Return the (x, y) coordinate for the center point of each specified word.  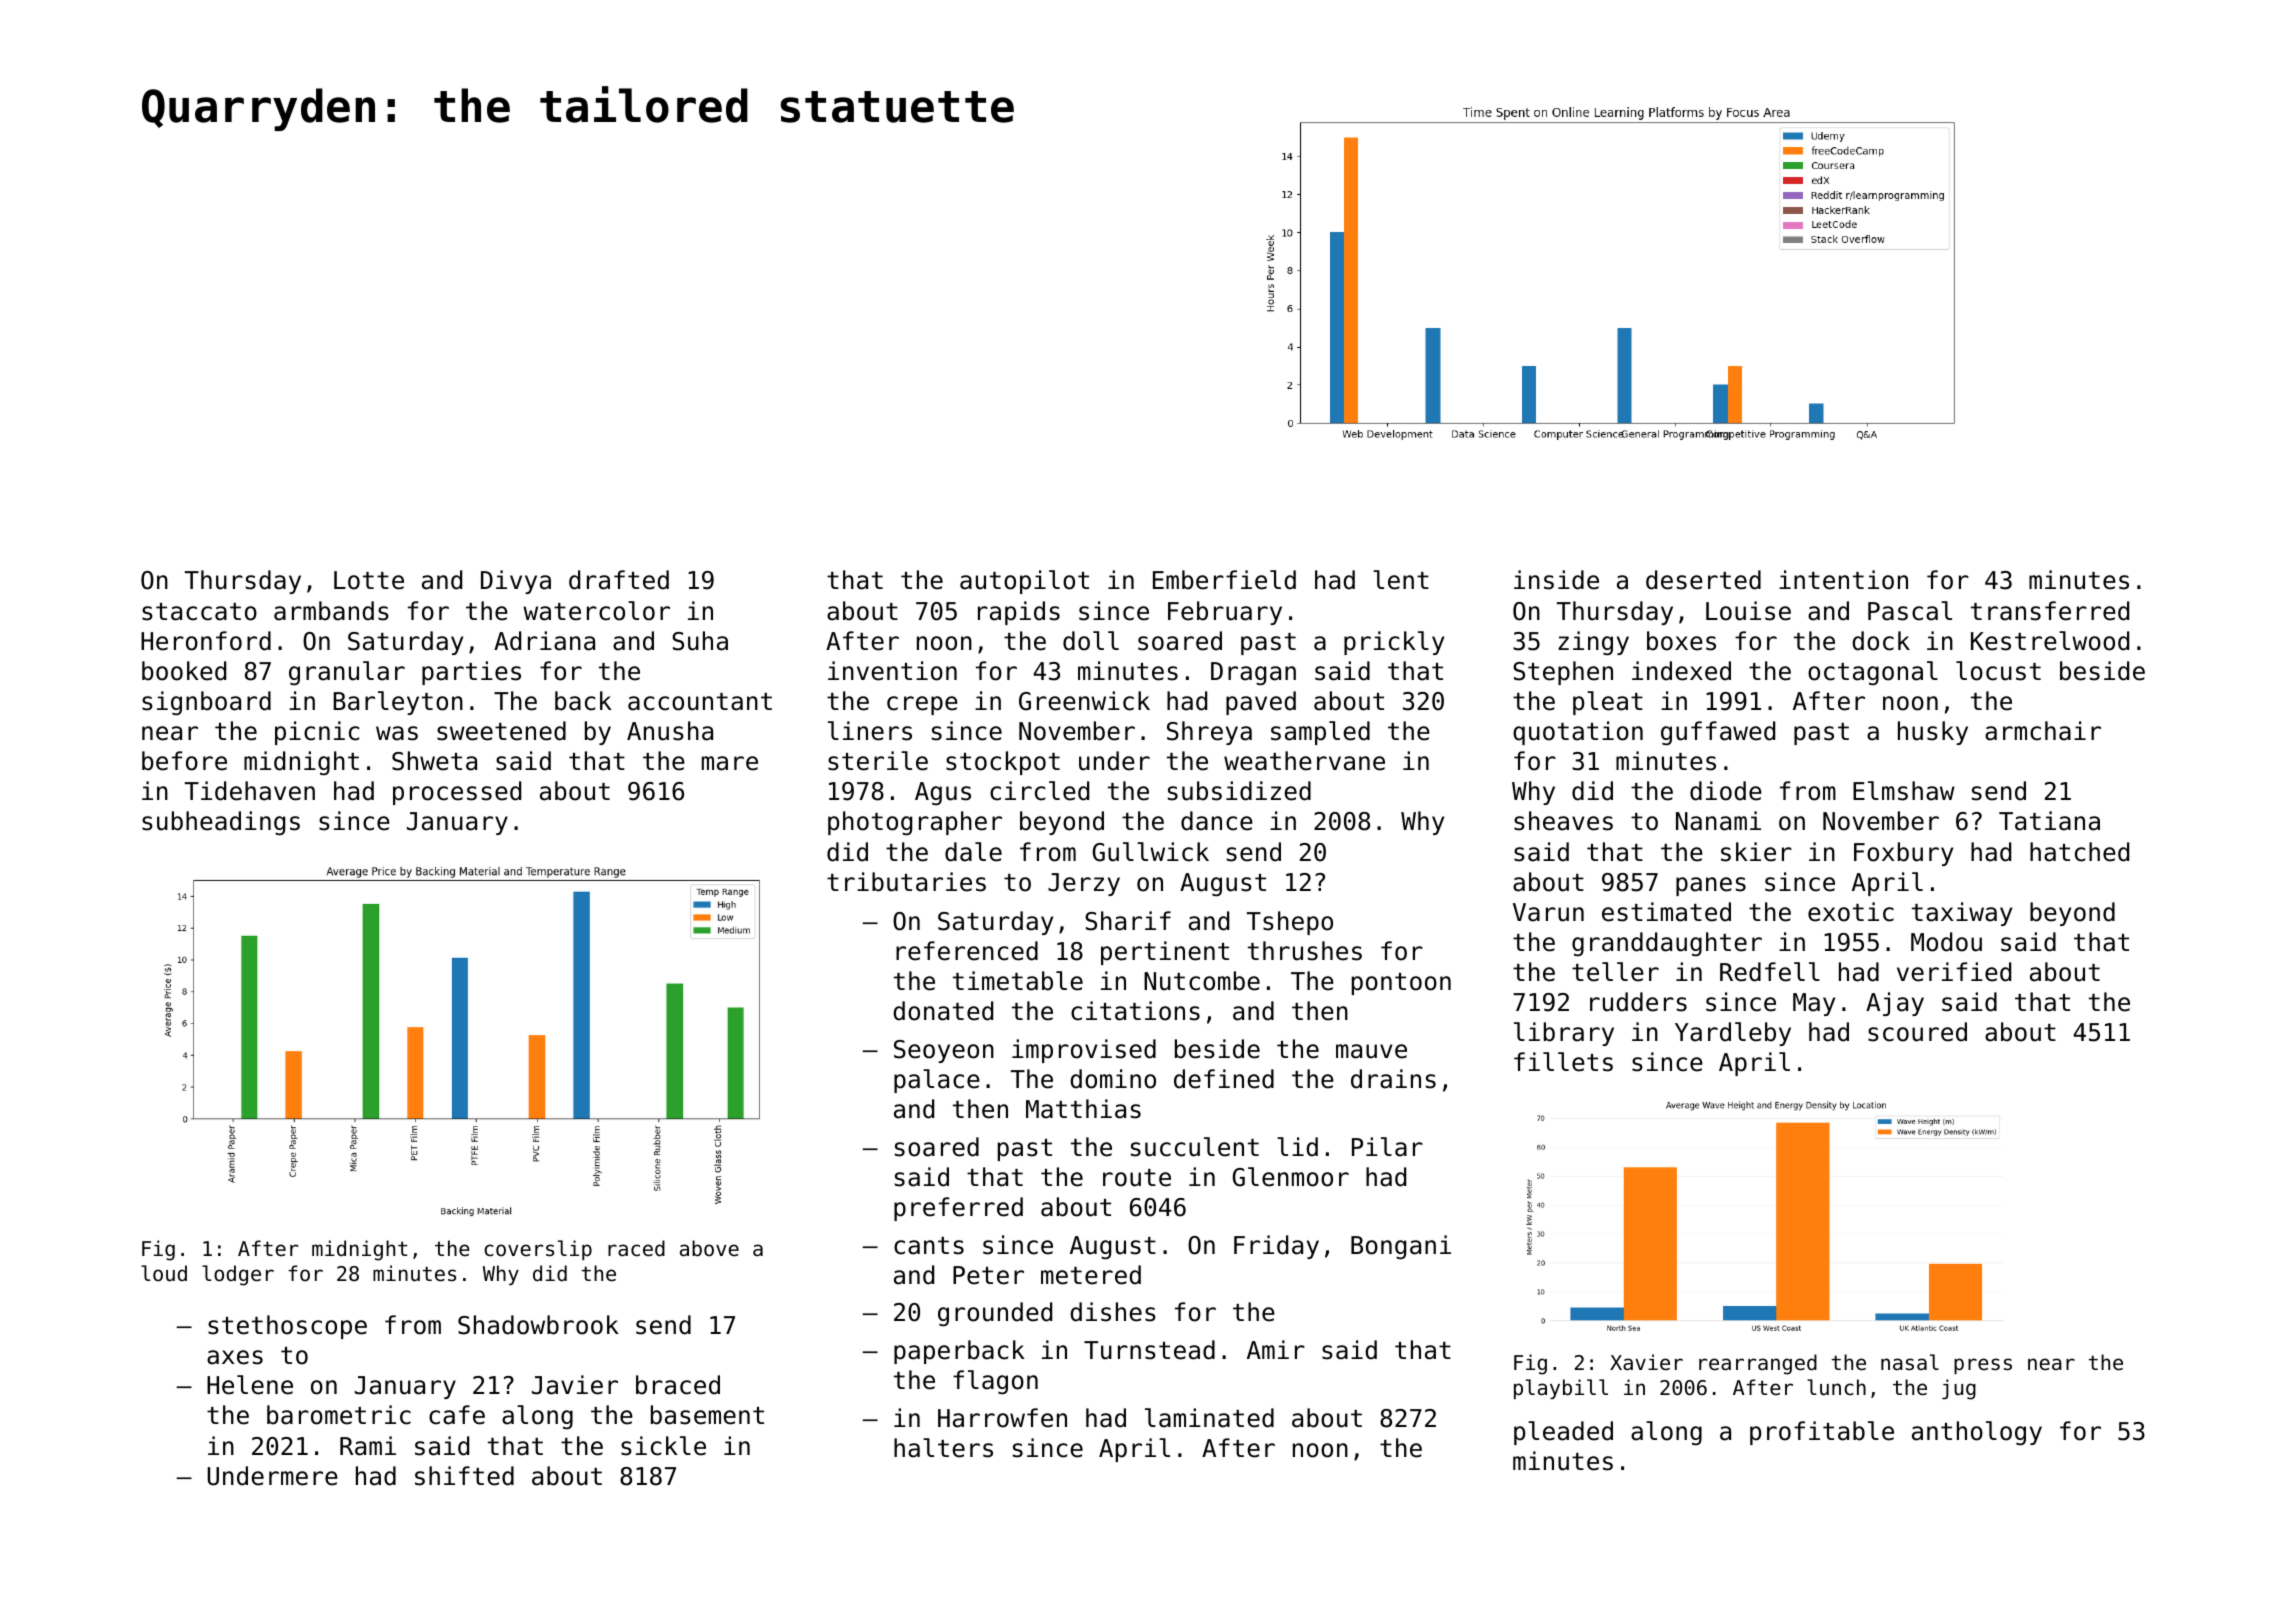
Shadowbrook (538, 1325)
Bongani (1401, 1247)
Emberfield (1224, 580)
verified (1954, 972)
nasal (1910, 1362)
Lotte (369, 580)
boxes (1681, 641)
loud (164, 1273)
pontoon (1401, 984)
